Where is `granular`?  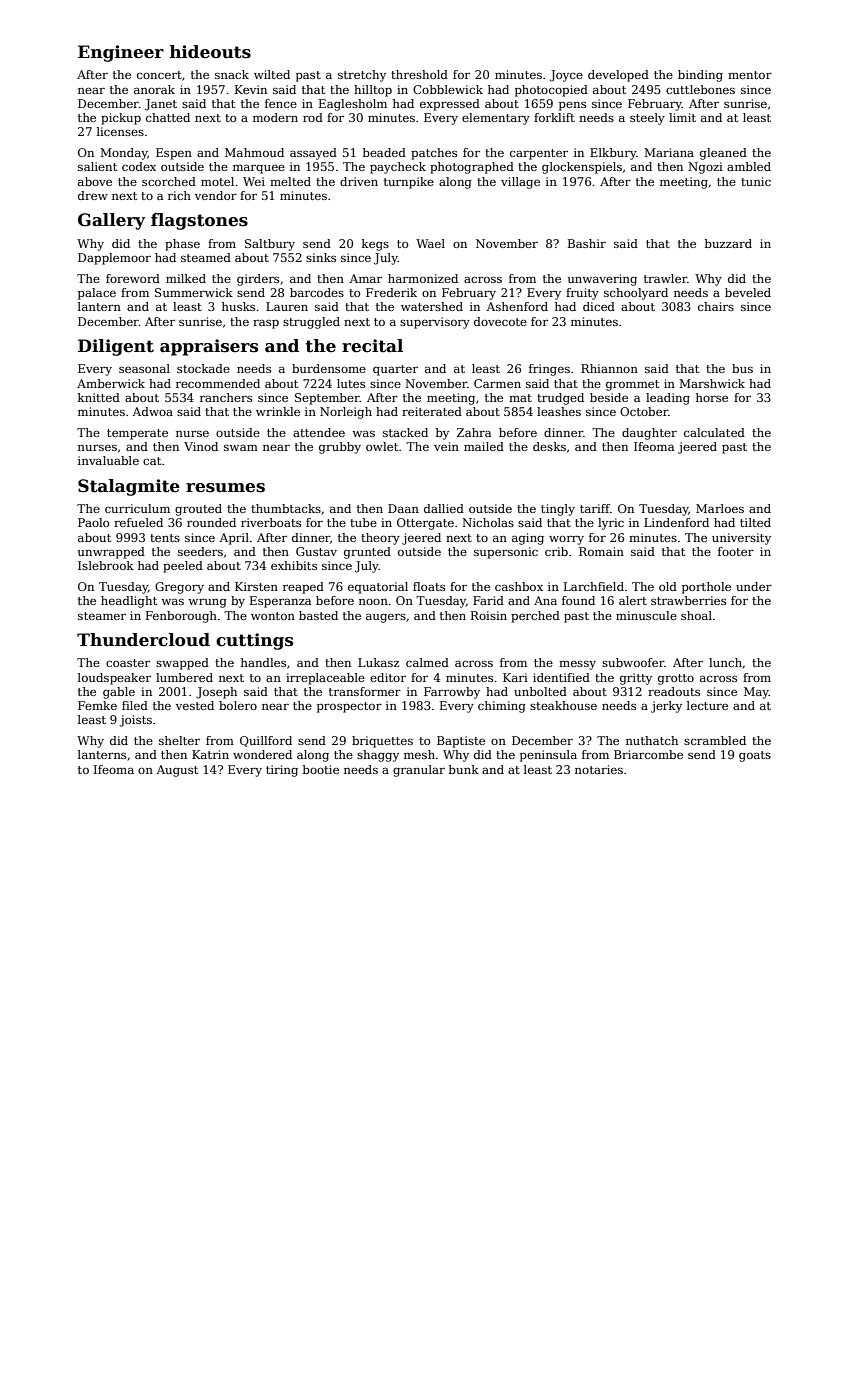 granular is located at coordinates (419, 771).
